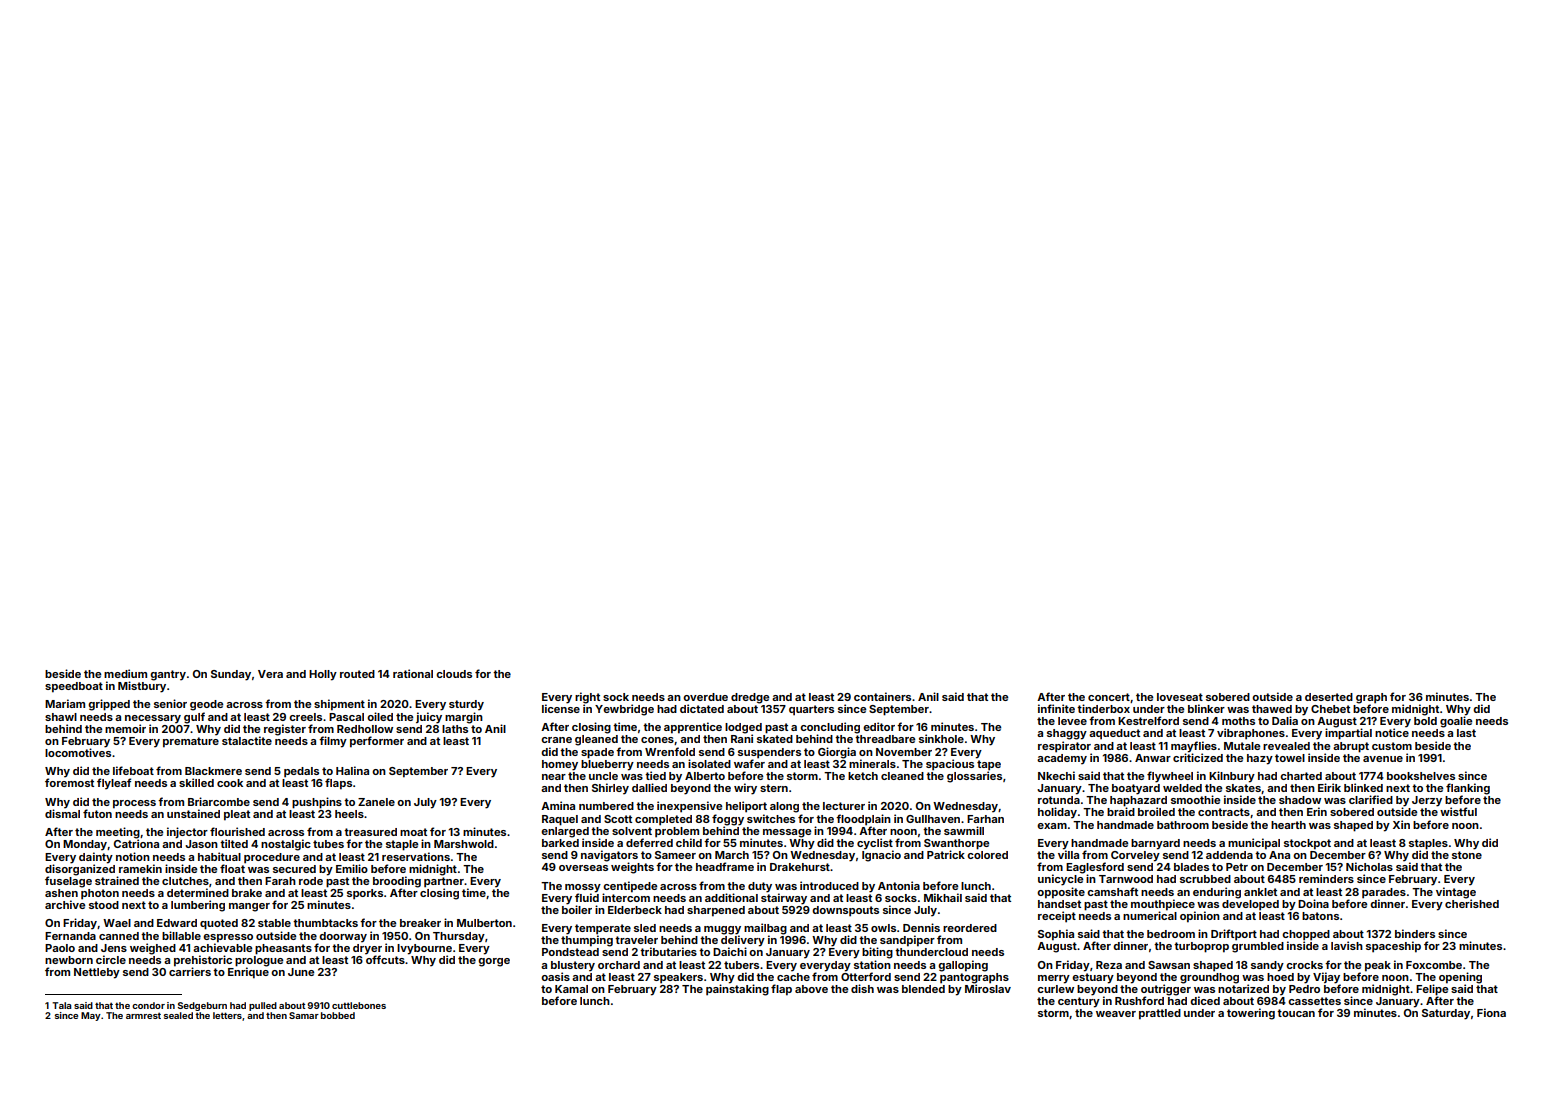 This screenshot has width=1554, height=1098. I want to click on reservations, so click(416, 856).
